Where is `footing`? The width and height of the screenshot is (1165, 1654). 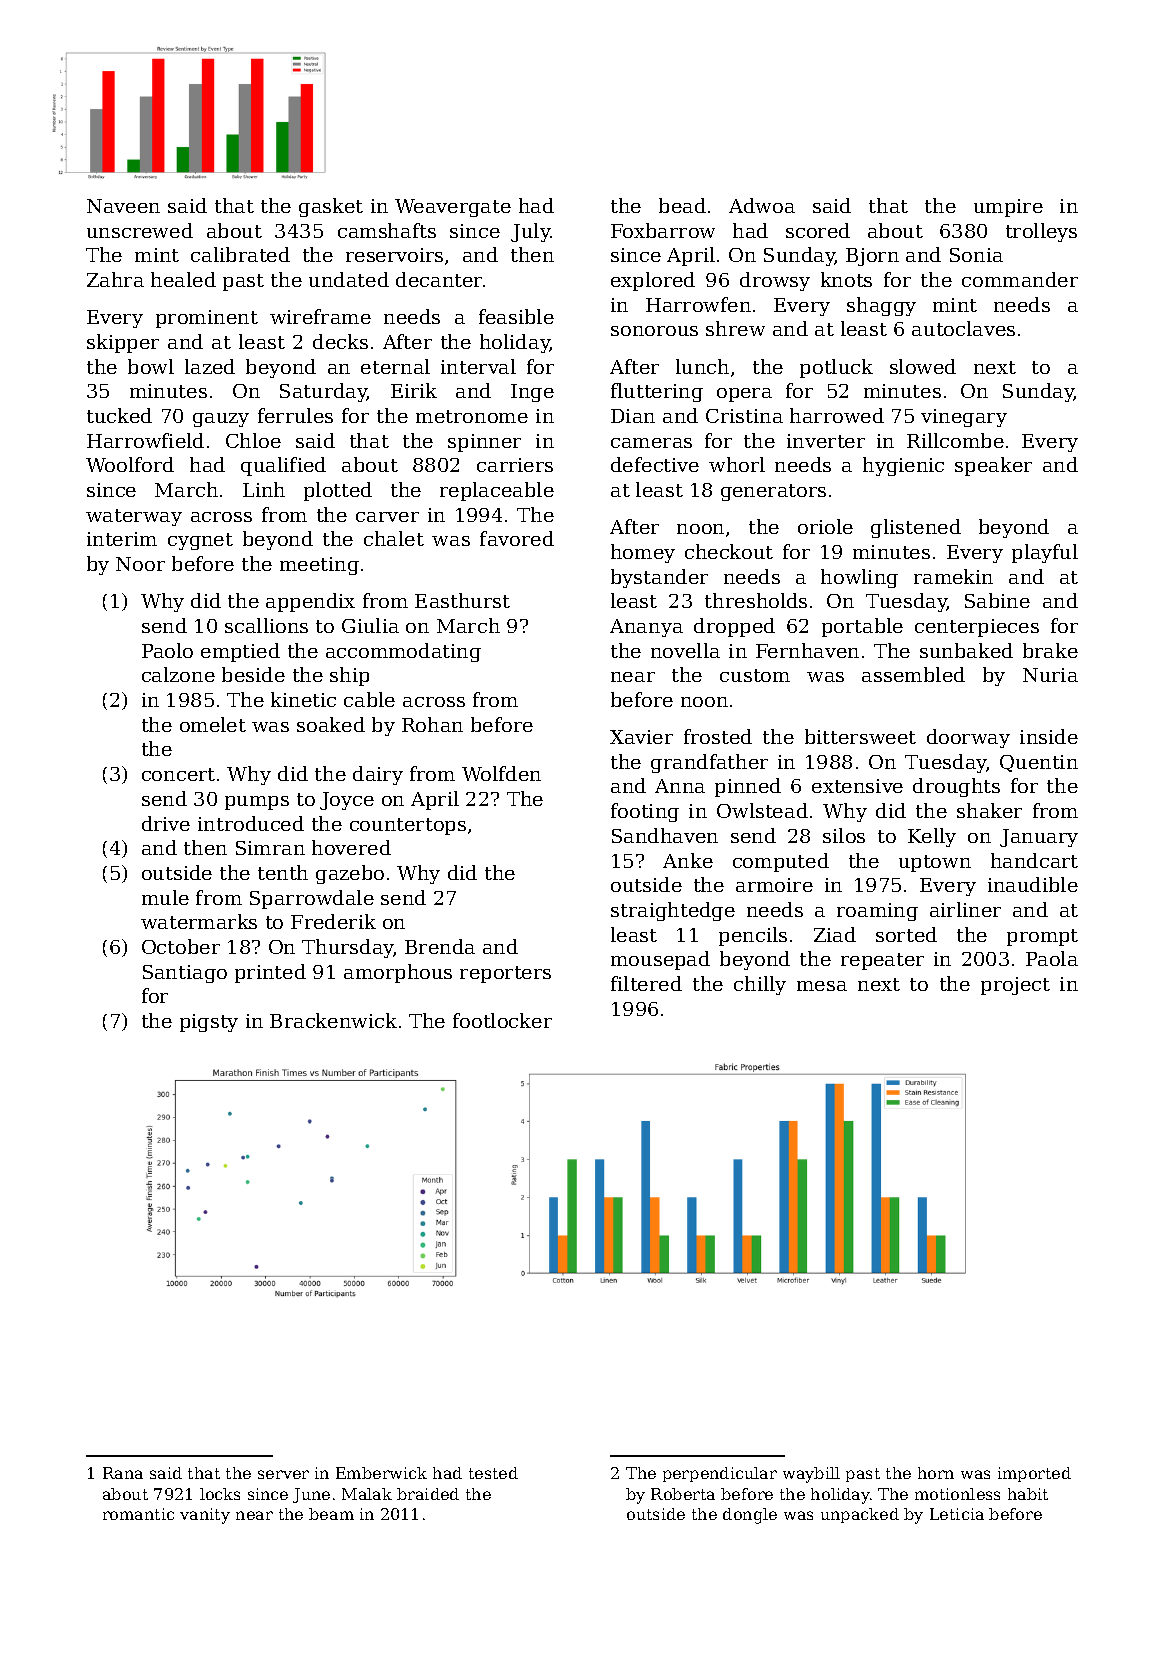
footing is located at coordinates (645, 812).
